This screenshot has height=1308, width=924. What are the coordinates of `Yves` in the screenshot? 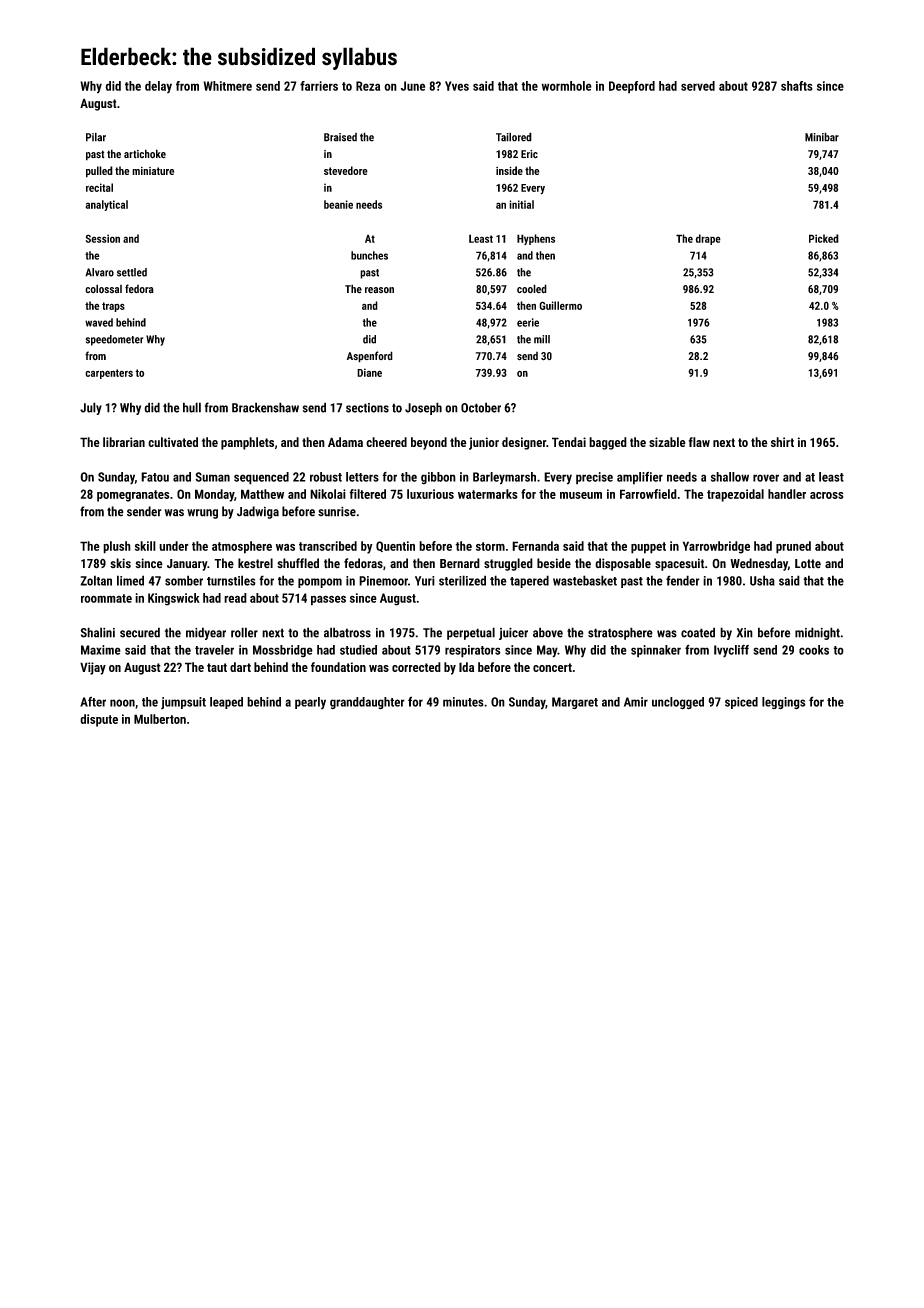 It's located at (457, 86).
